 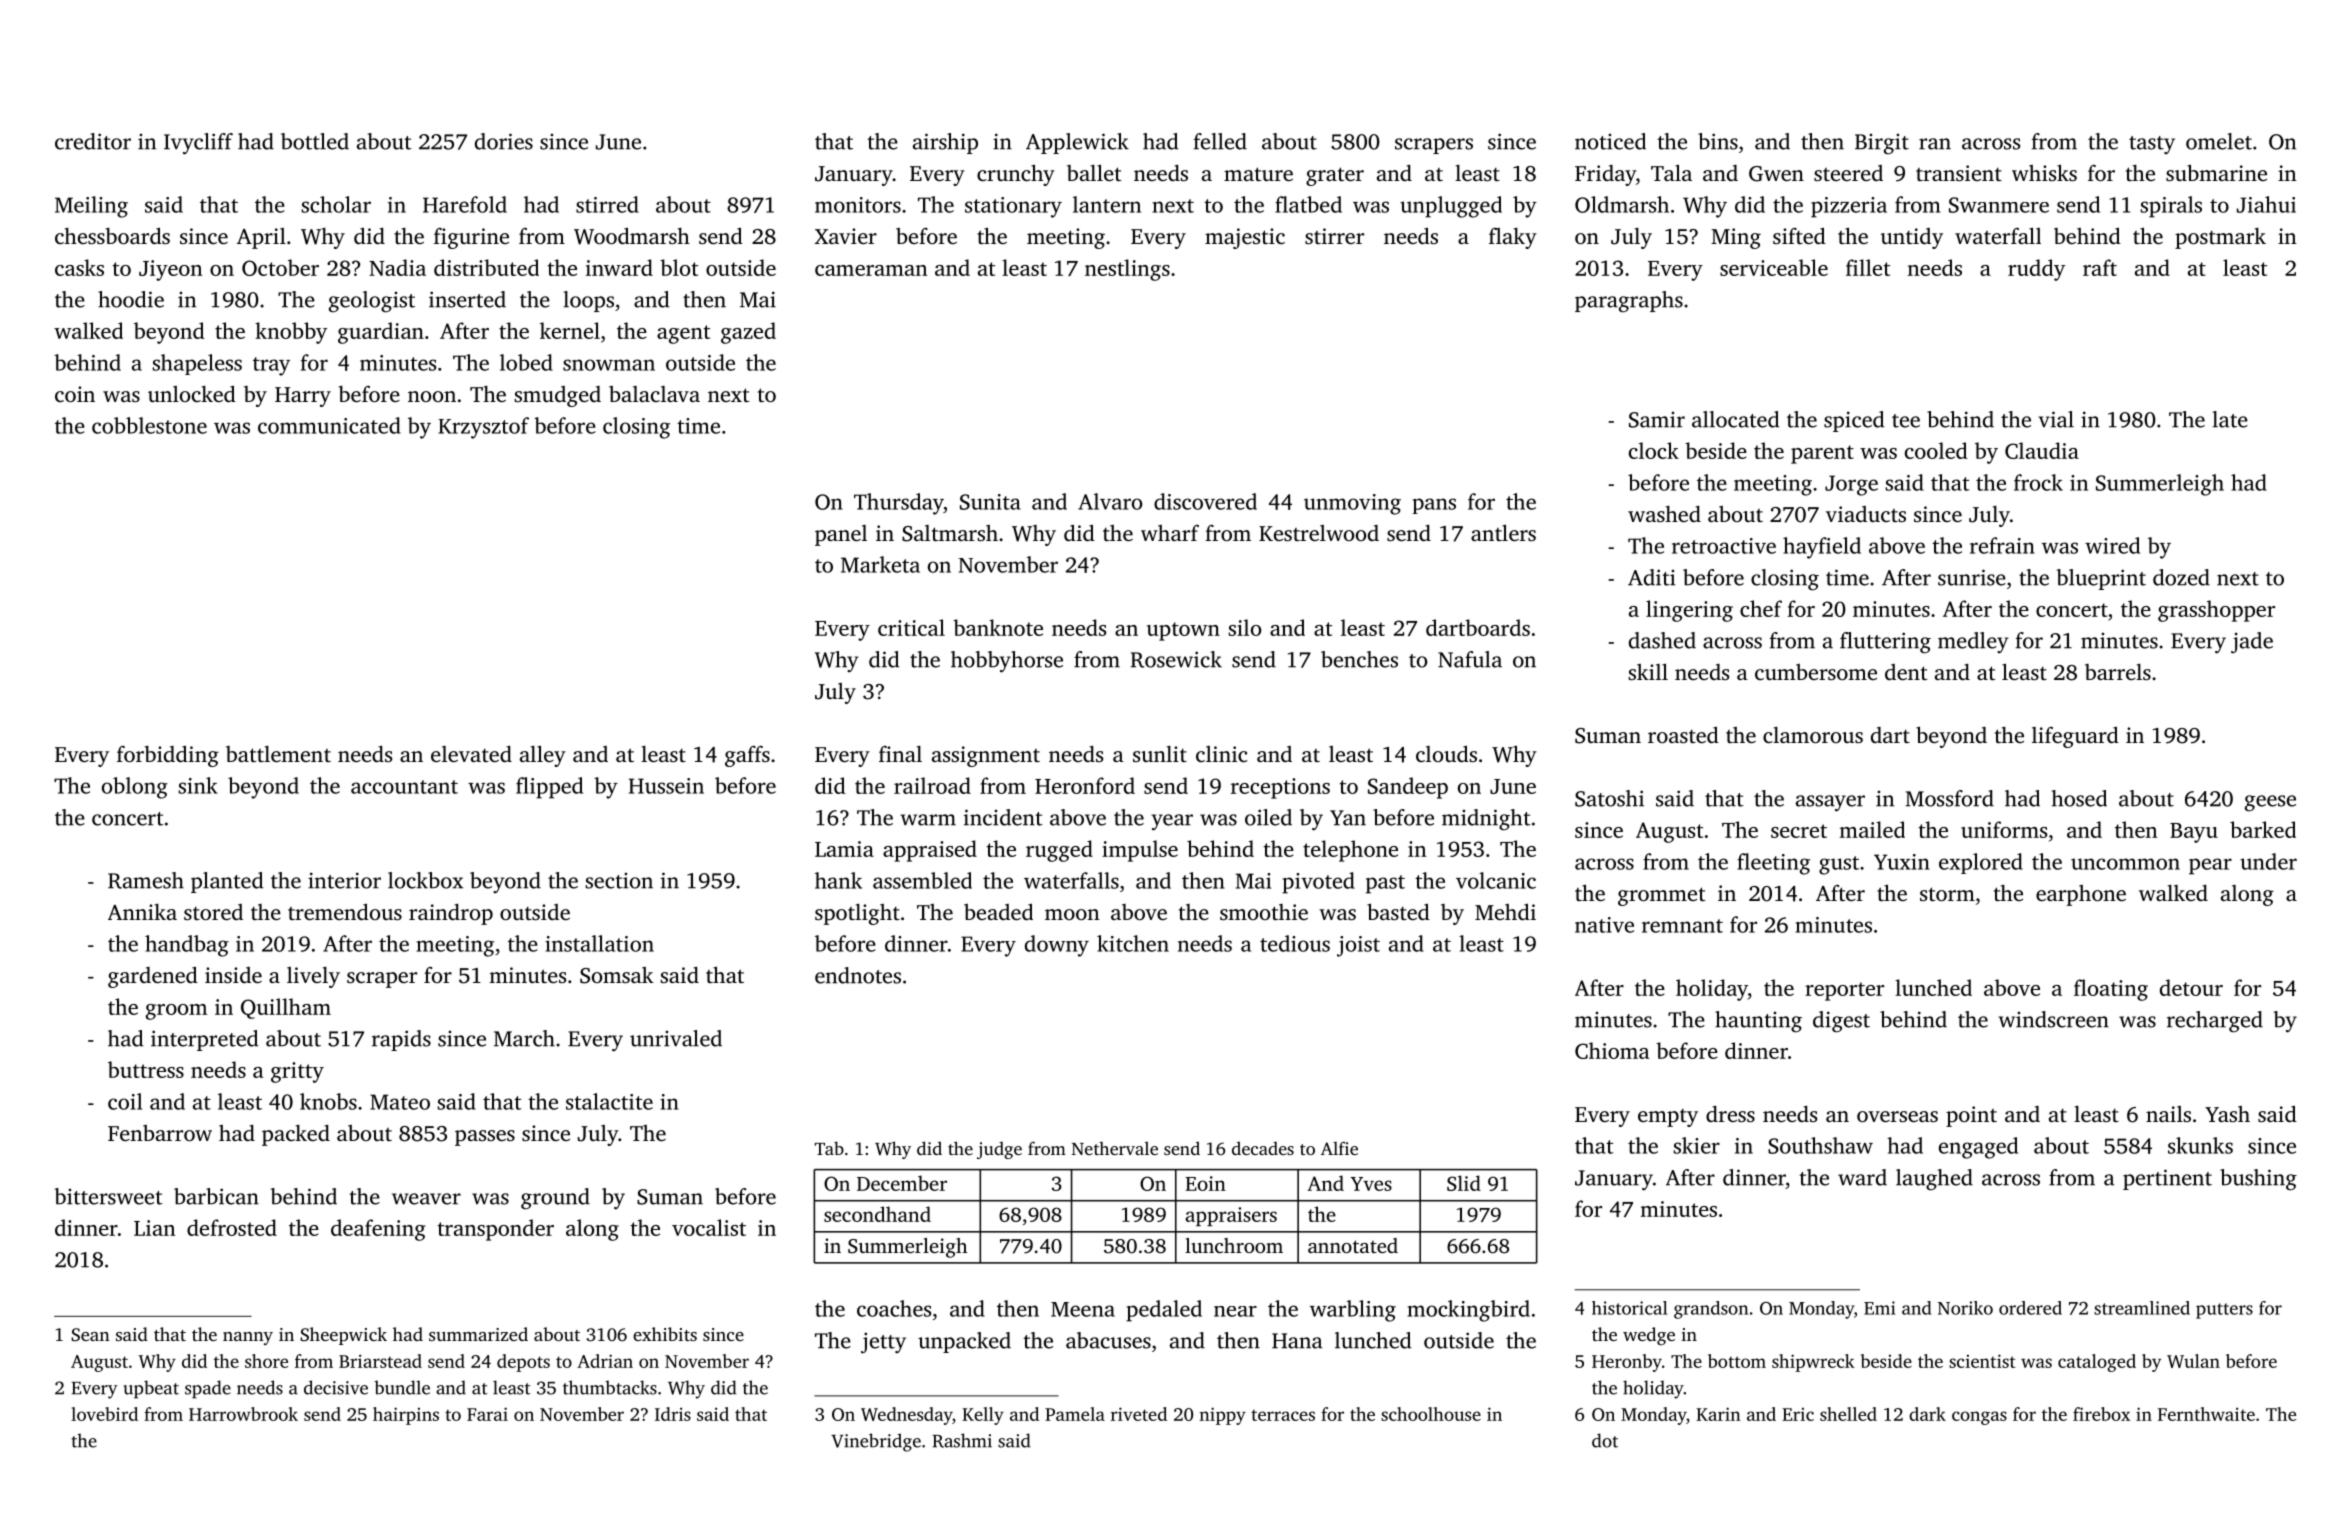 What do you see at coordinates (990, 502) in the screenshot?
I see `Sunita` at bounding box center [990, 502].
